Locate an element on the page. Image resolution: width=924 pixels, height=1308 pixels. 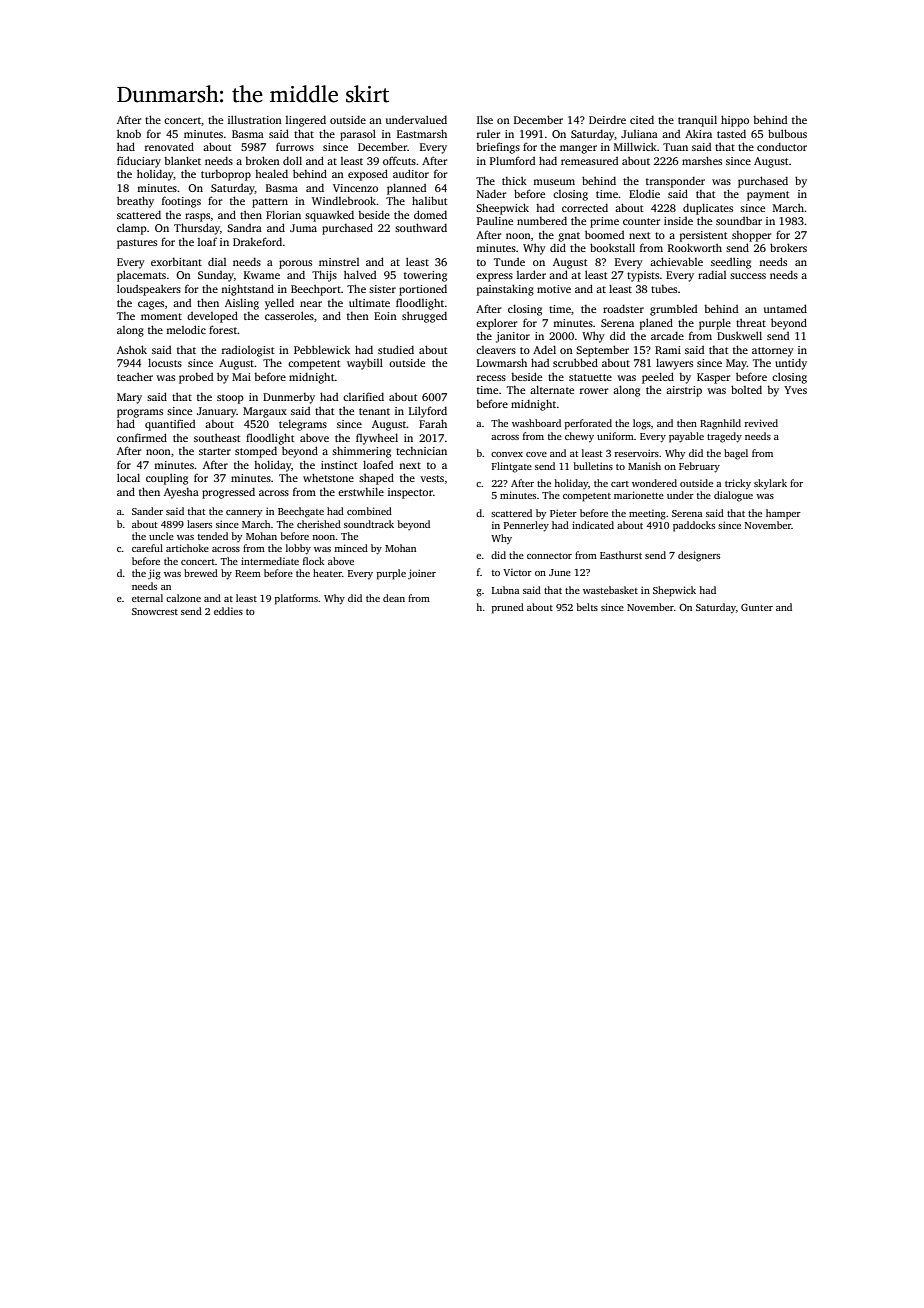
illustration is located at coordinates (255, 119).
